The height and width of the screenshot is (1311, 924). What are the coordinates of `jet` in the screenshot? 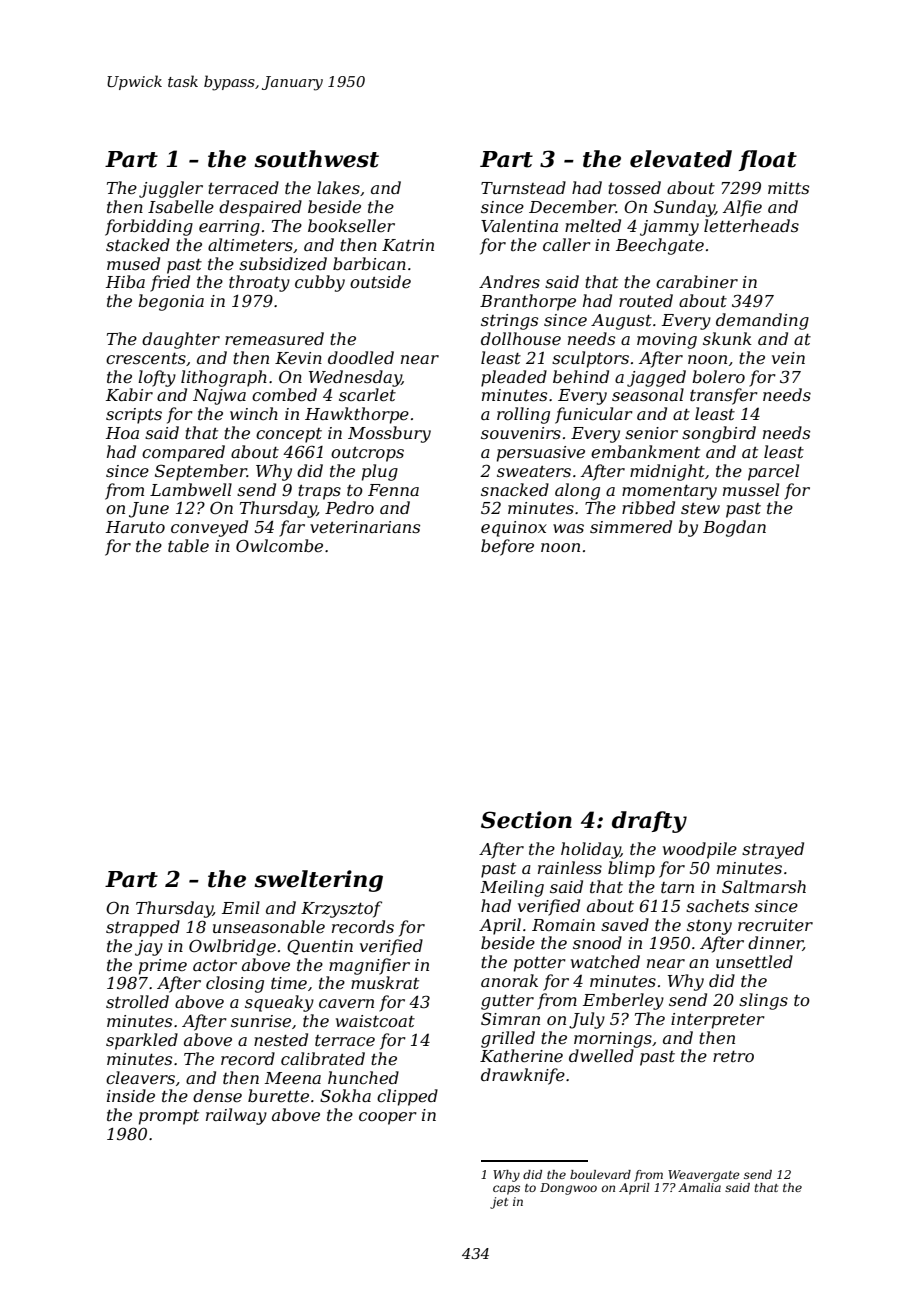 It's located at (499, 1203).
